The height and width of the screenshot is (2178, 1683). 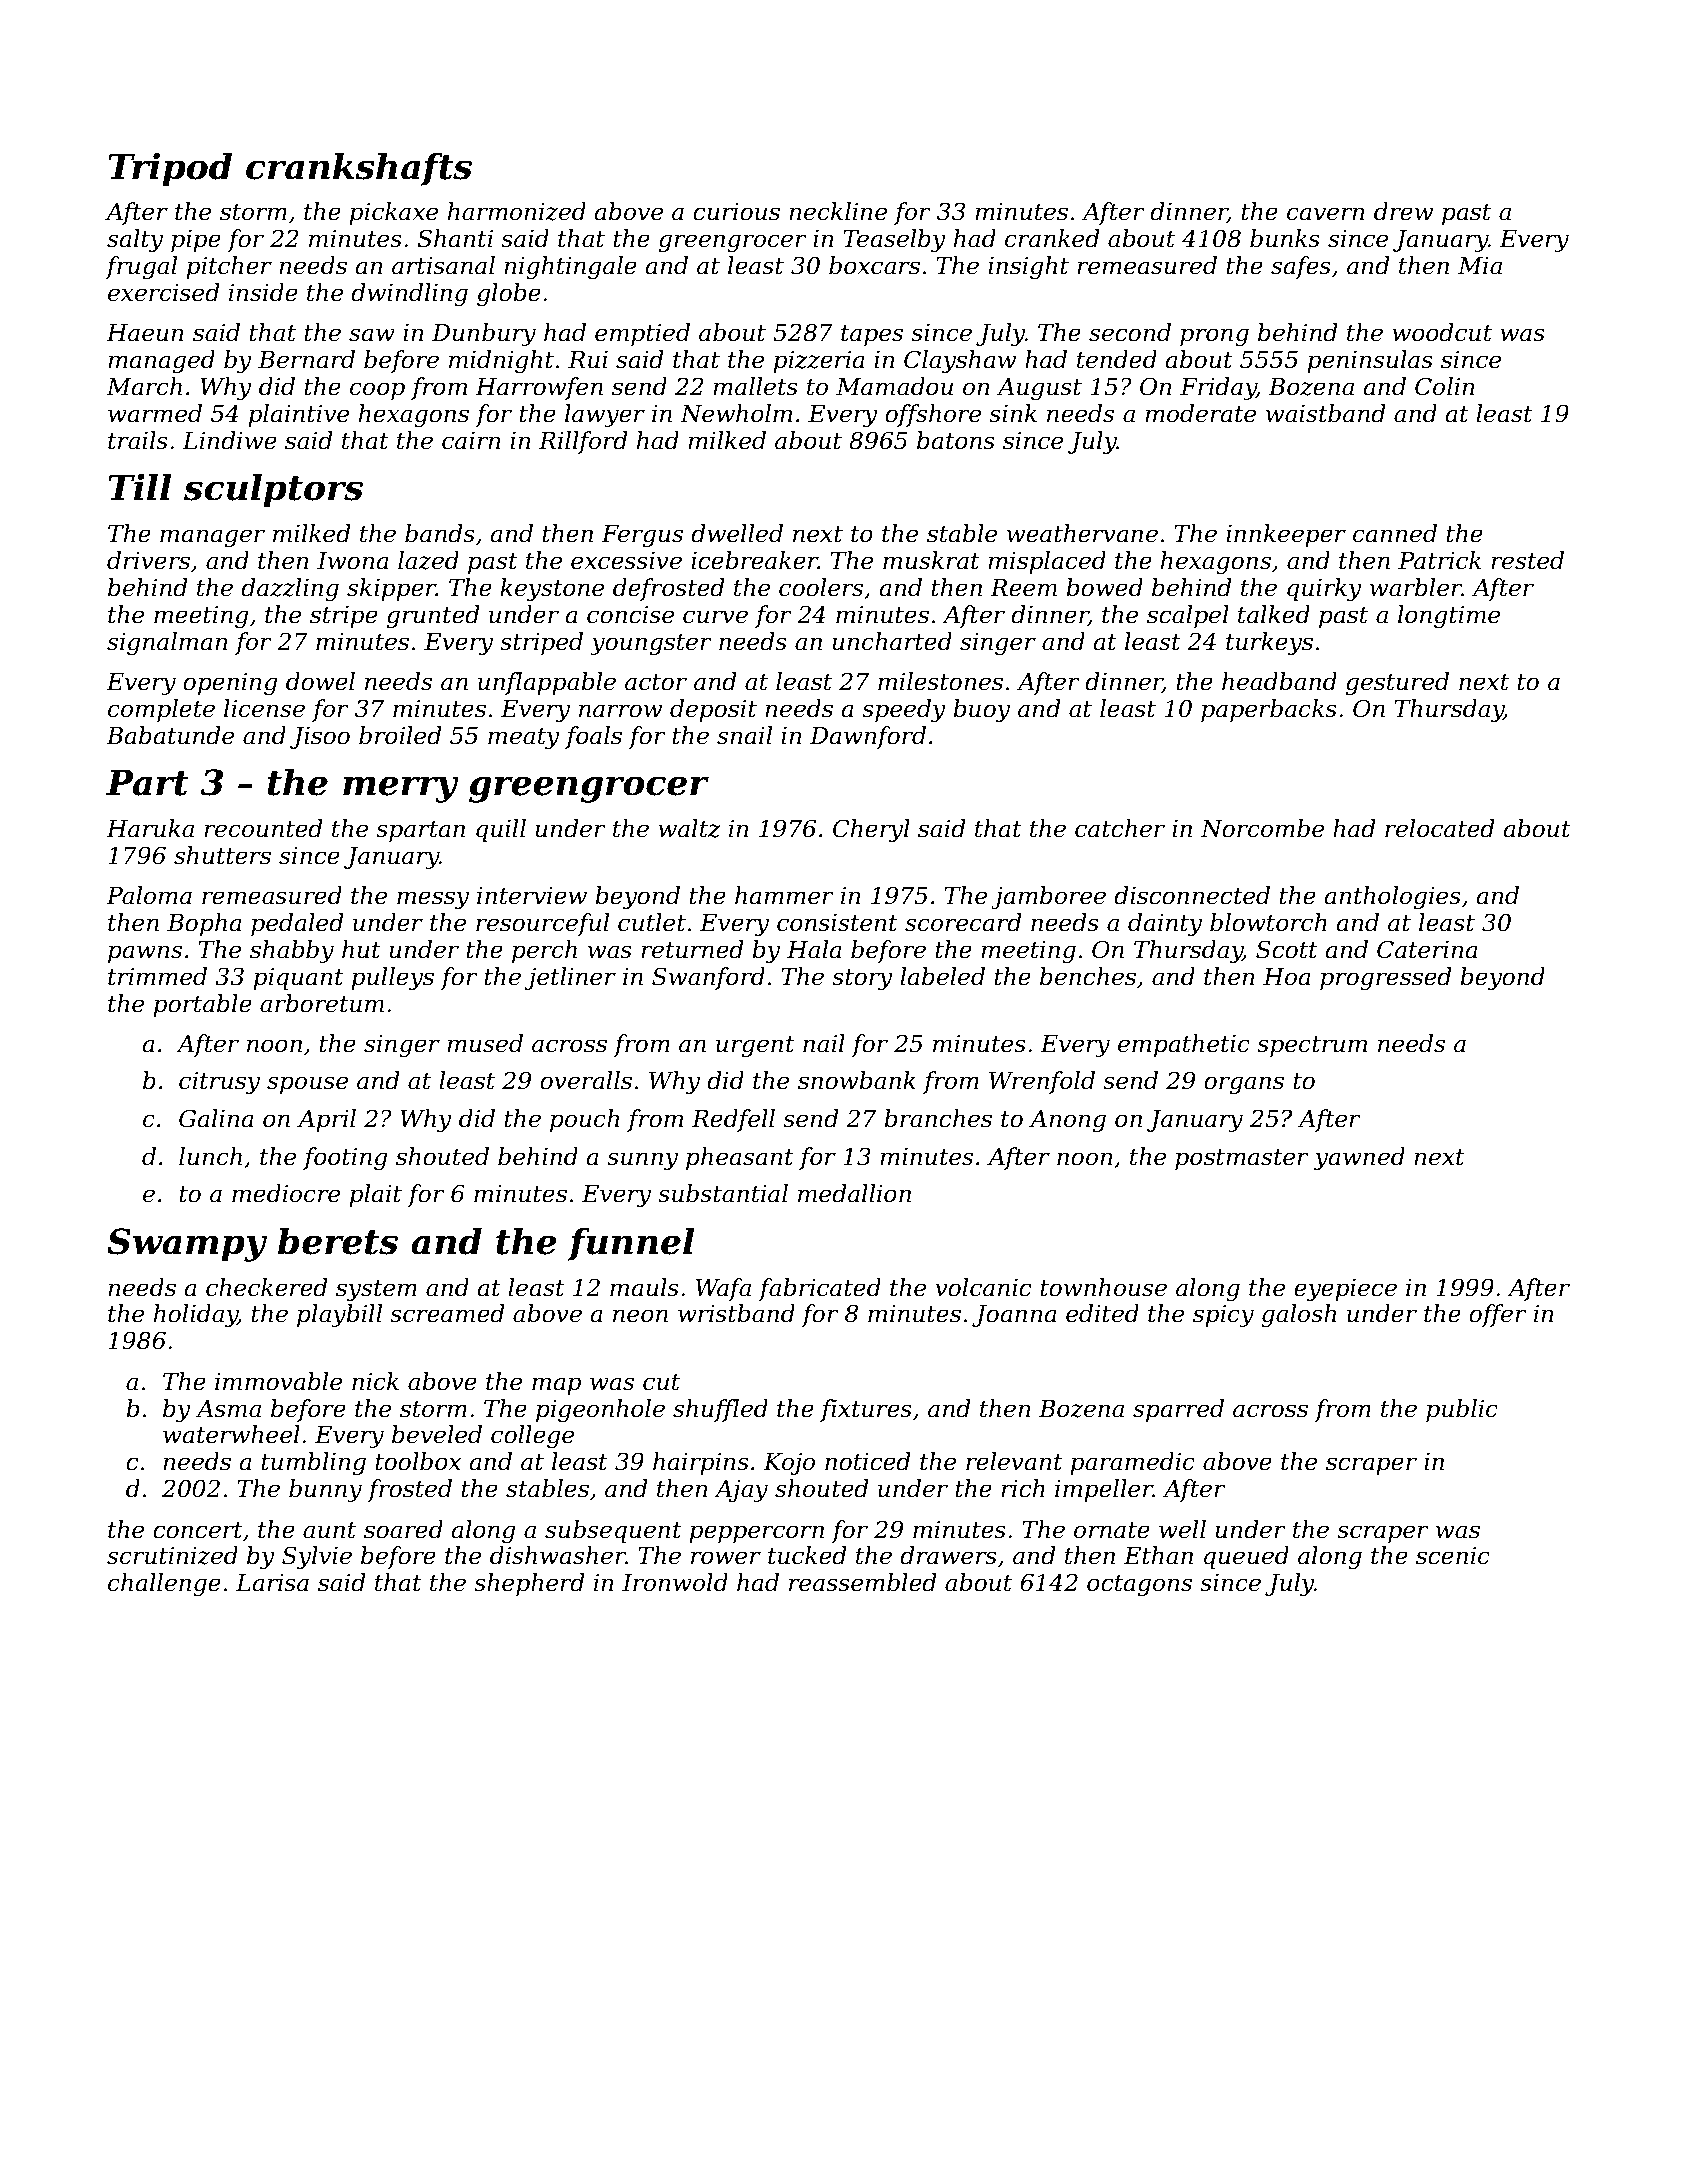 I want to click on urgent, so click(x=755, y=1046).
